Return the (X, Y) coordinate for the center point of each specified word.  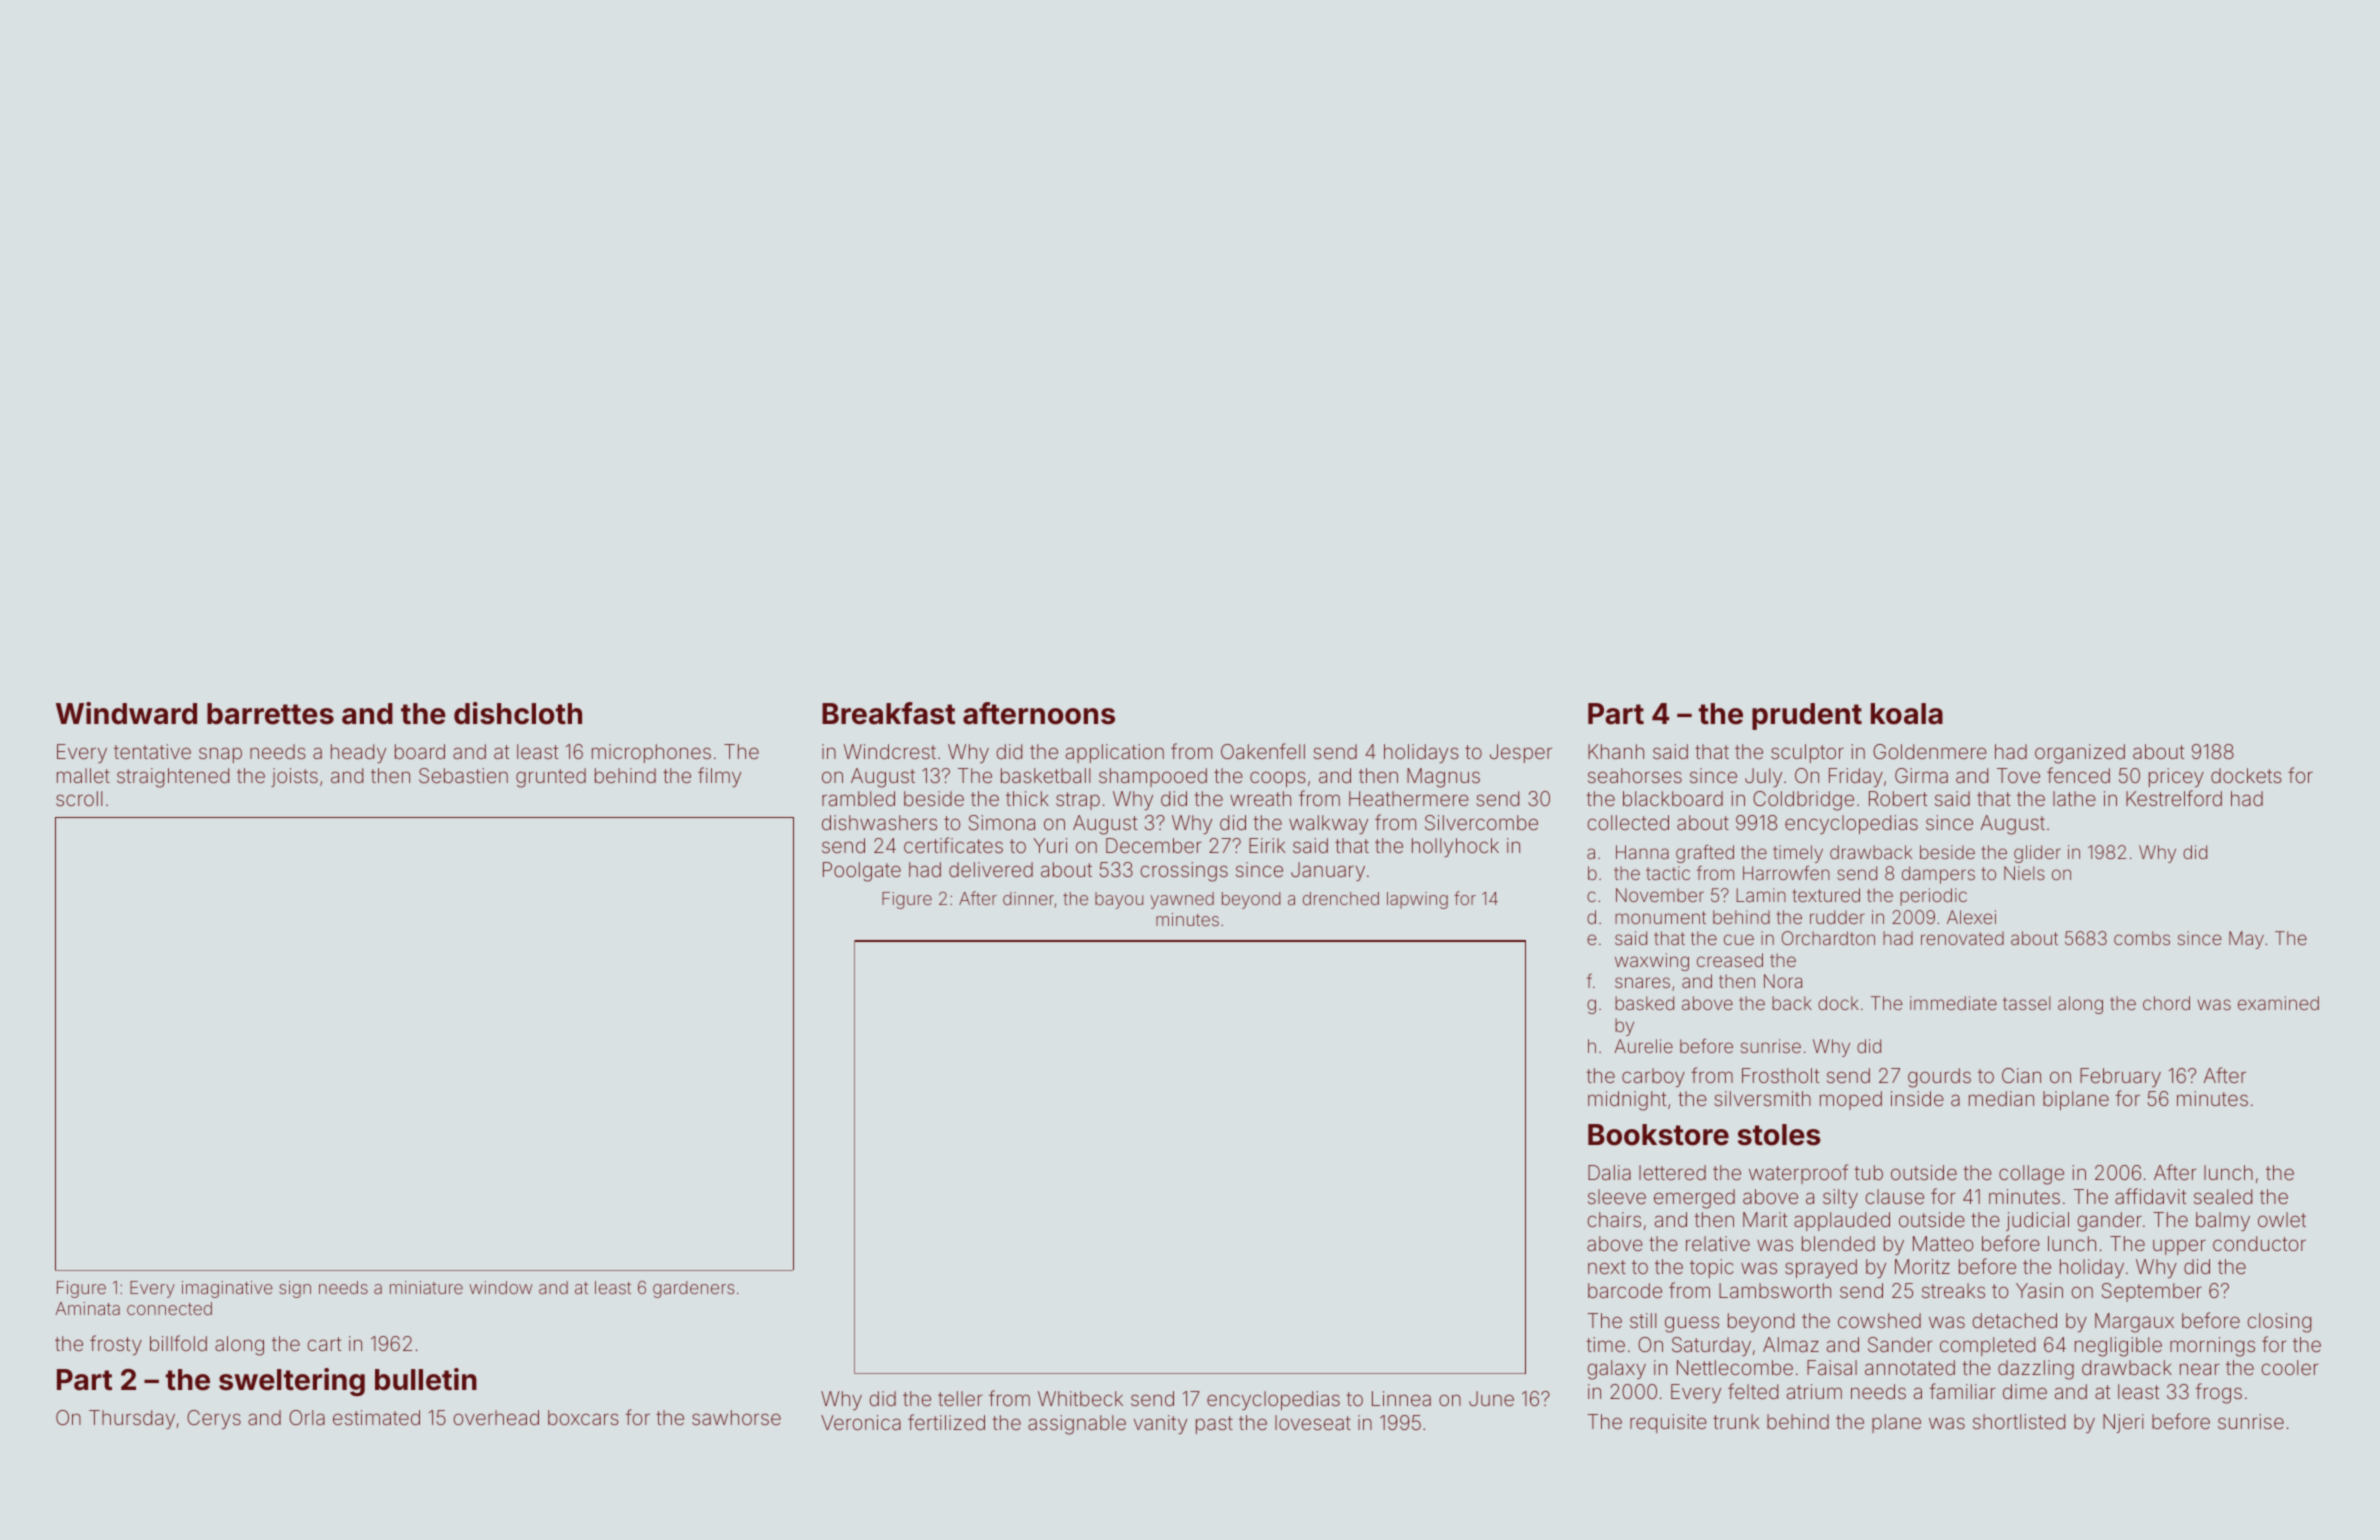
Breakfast (888, 713)
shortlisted (2019, 1421)
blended (1838, 1243)
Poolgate (862, 872)
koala (1907, 714)
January (1328, 871)
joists (294, 777)
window (500, 1287)
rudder (1837, 917)
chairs (1614, 1219)
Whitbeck (1080, 1398)
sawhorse (736, 1417)
